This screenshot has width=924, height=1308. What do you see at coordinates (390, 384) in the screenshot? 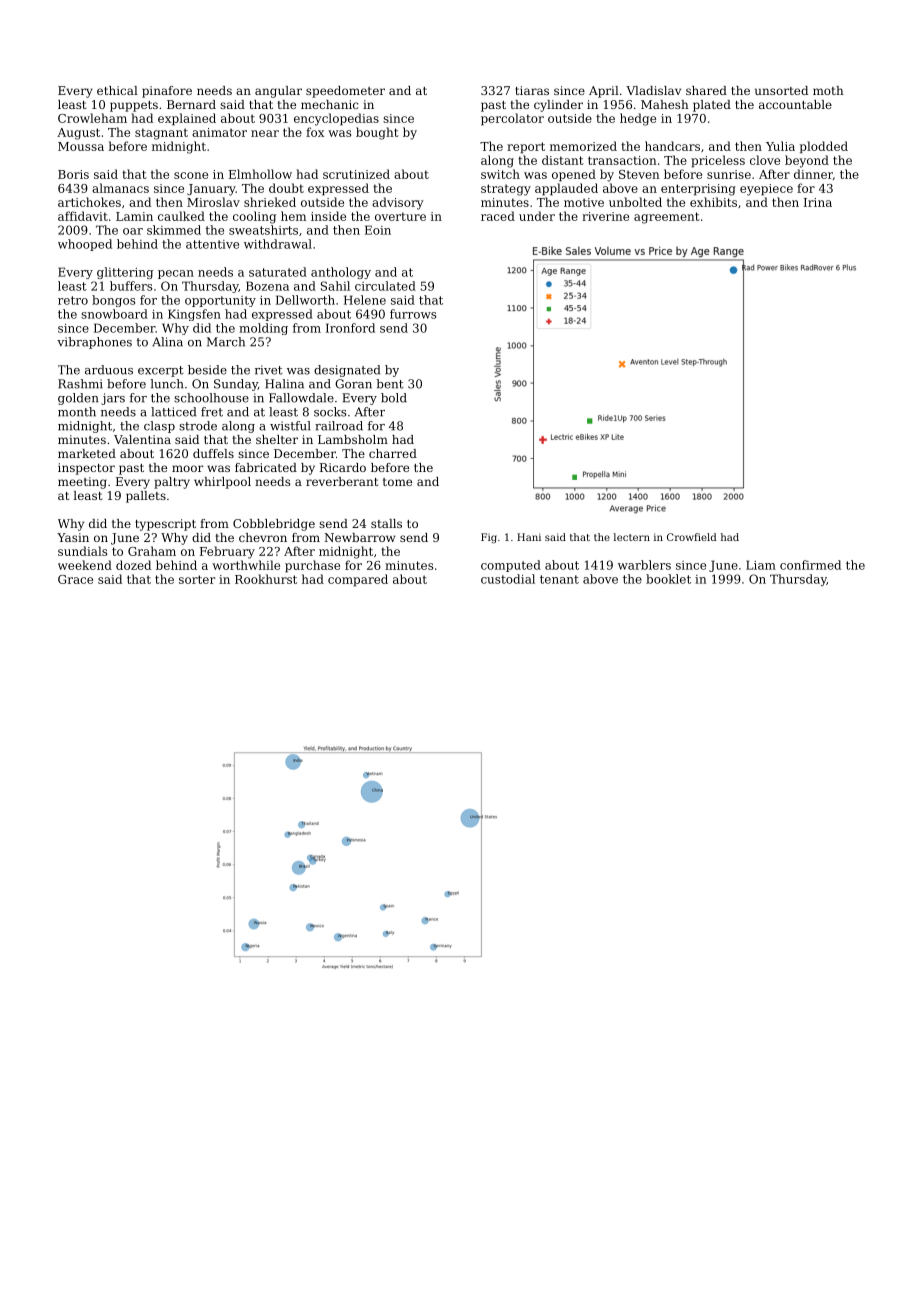
I see `bent` at bounding box center [390, 384].
